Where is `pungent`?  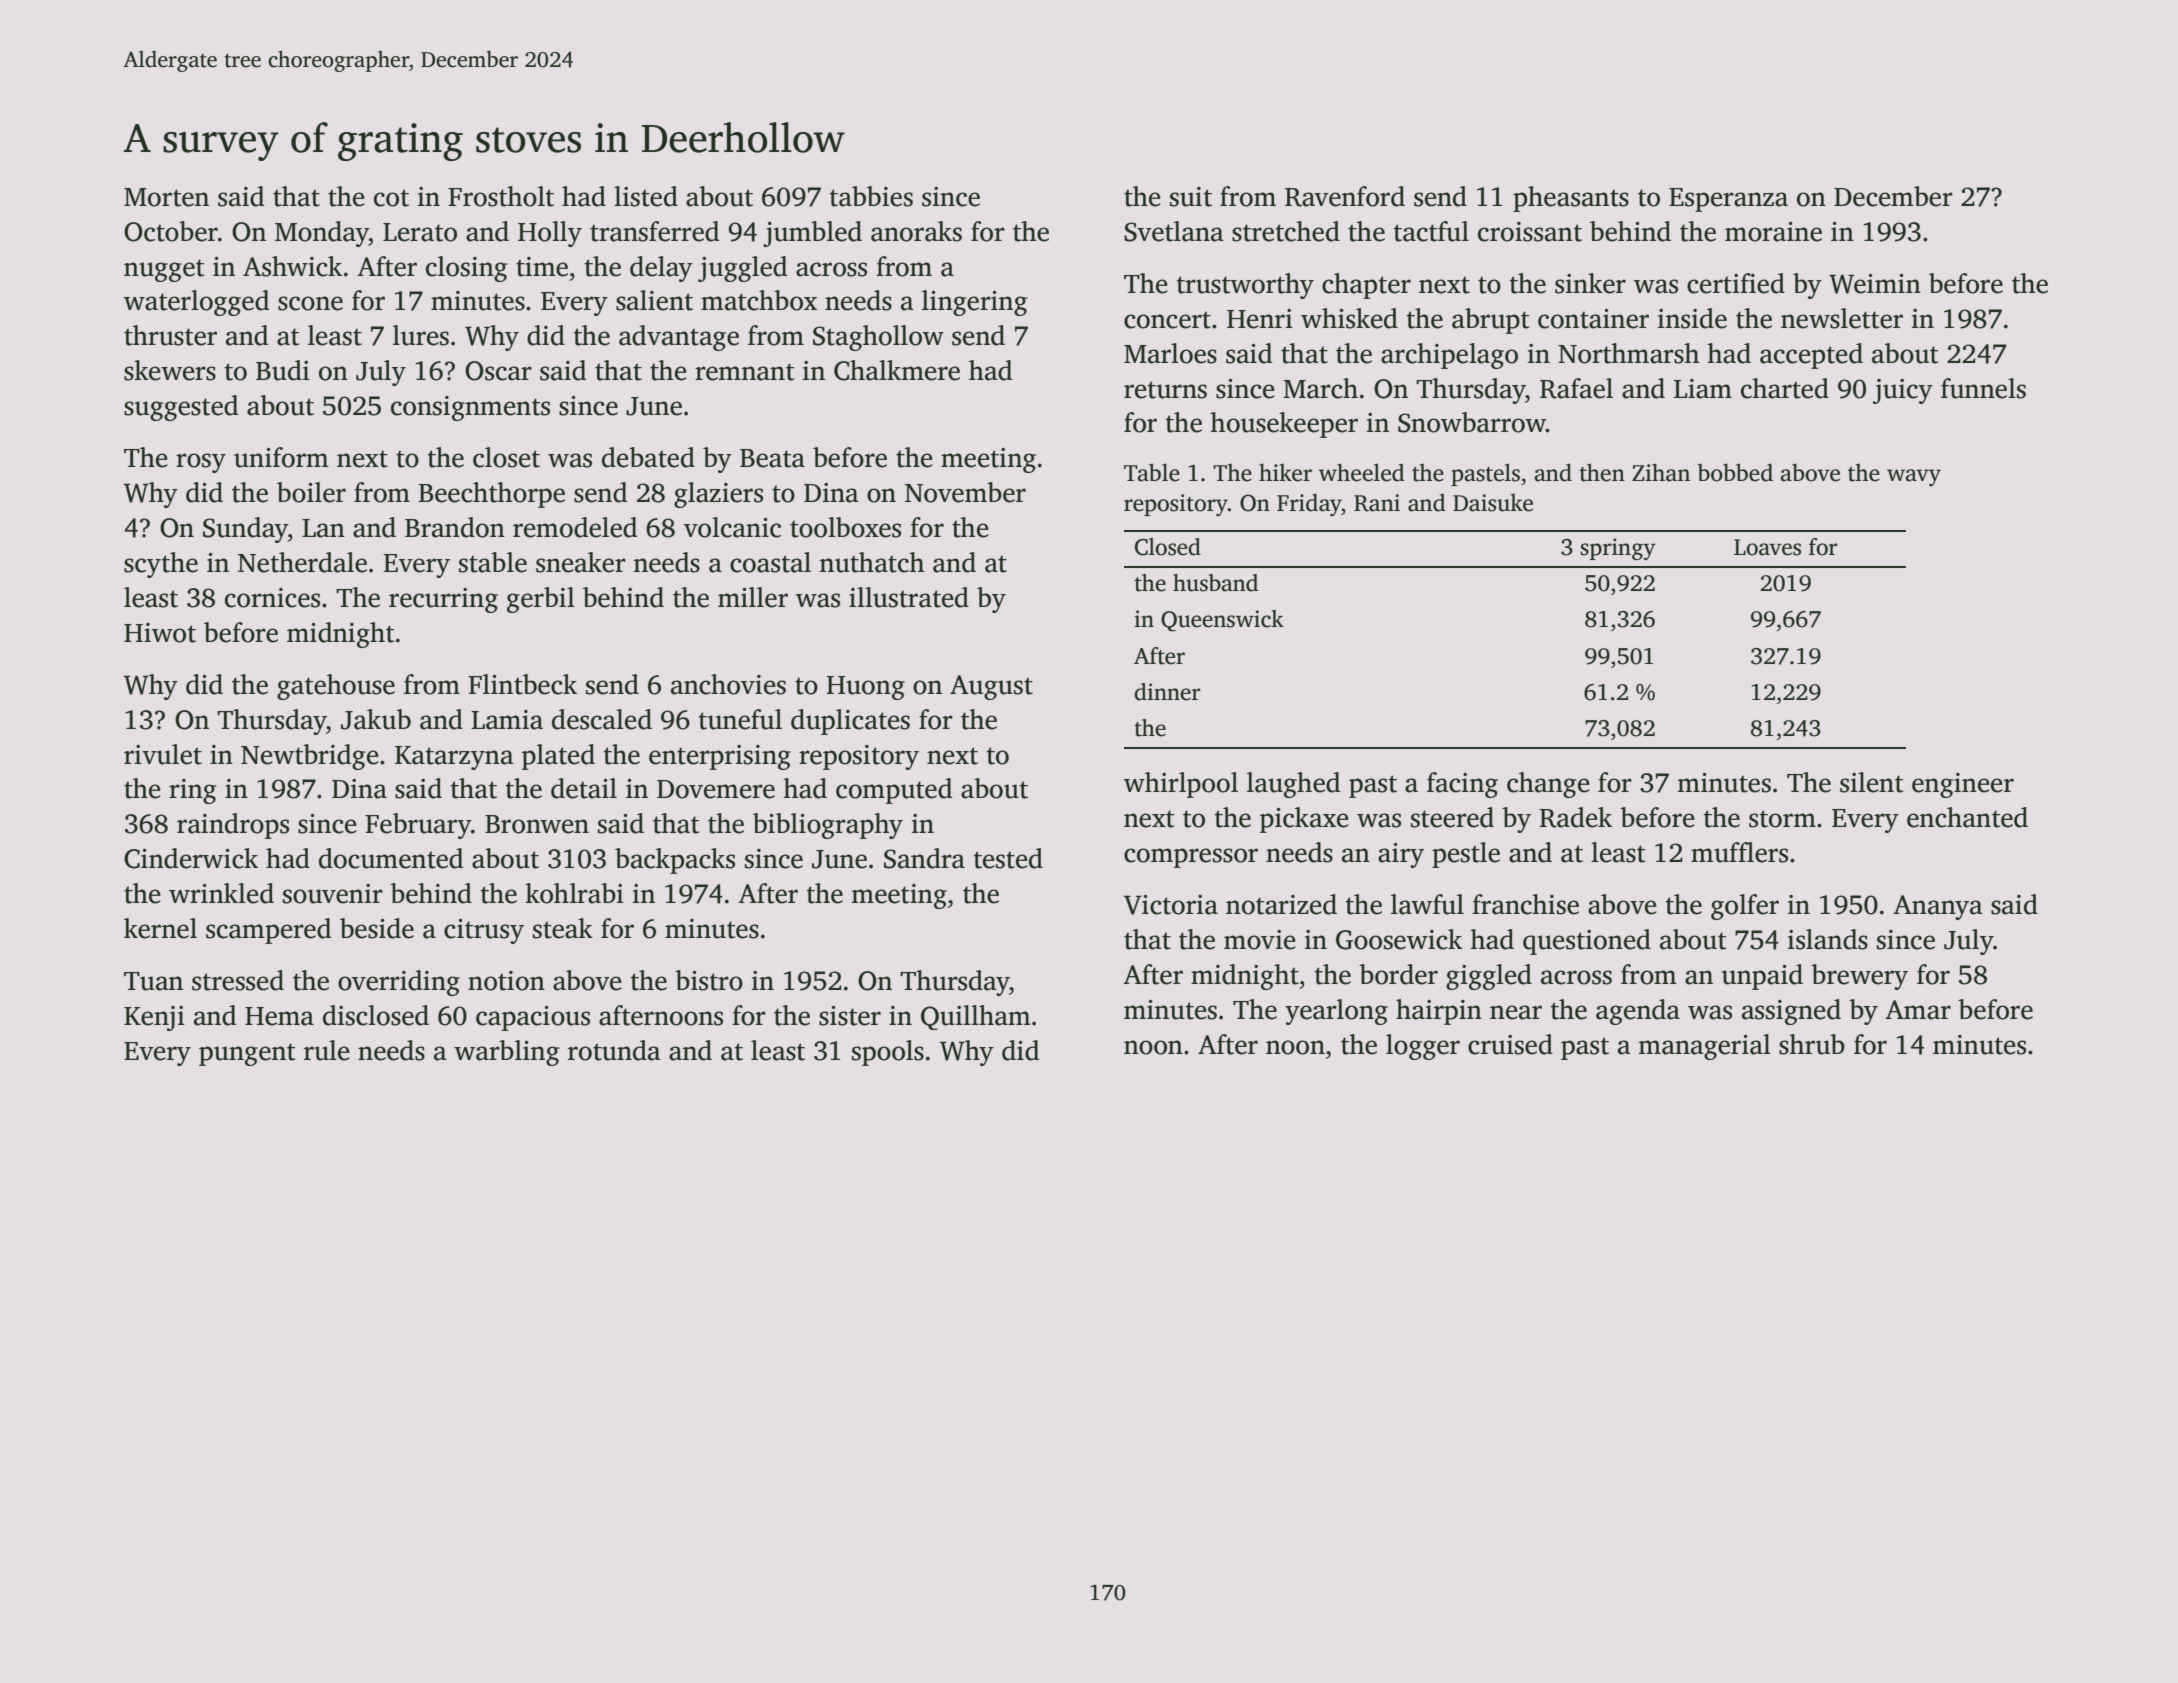
pungent is located at coordinates (247, 1054).
